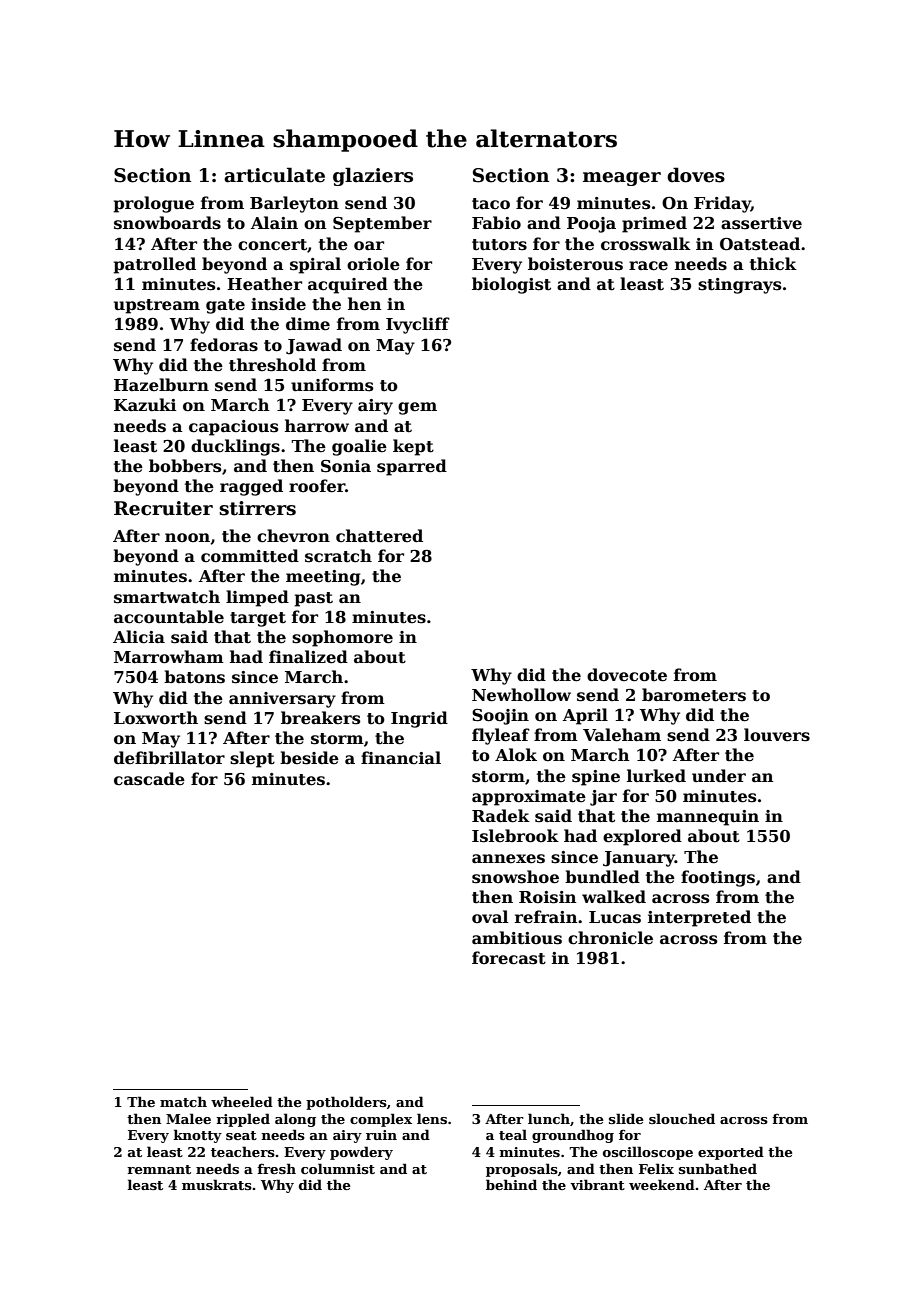  Describe the element at coordinates (549, 1118) in the document. I see `lunch` at that location.
